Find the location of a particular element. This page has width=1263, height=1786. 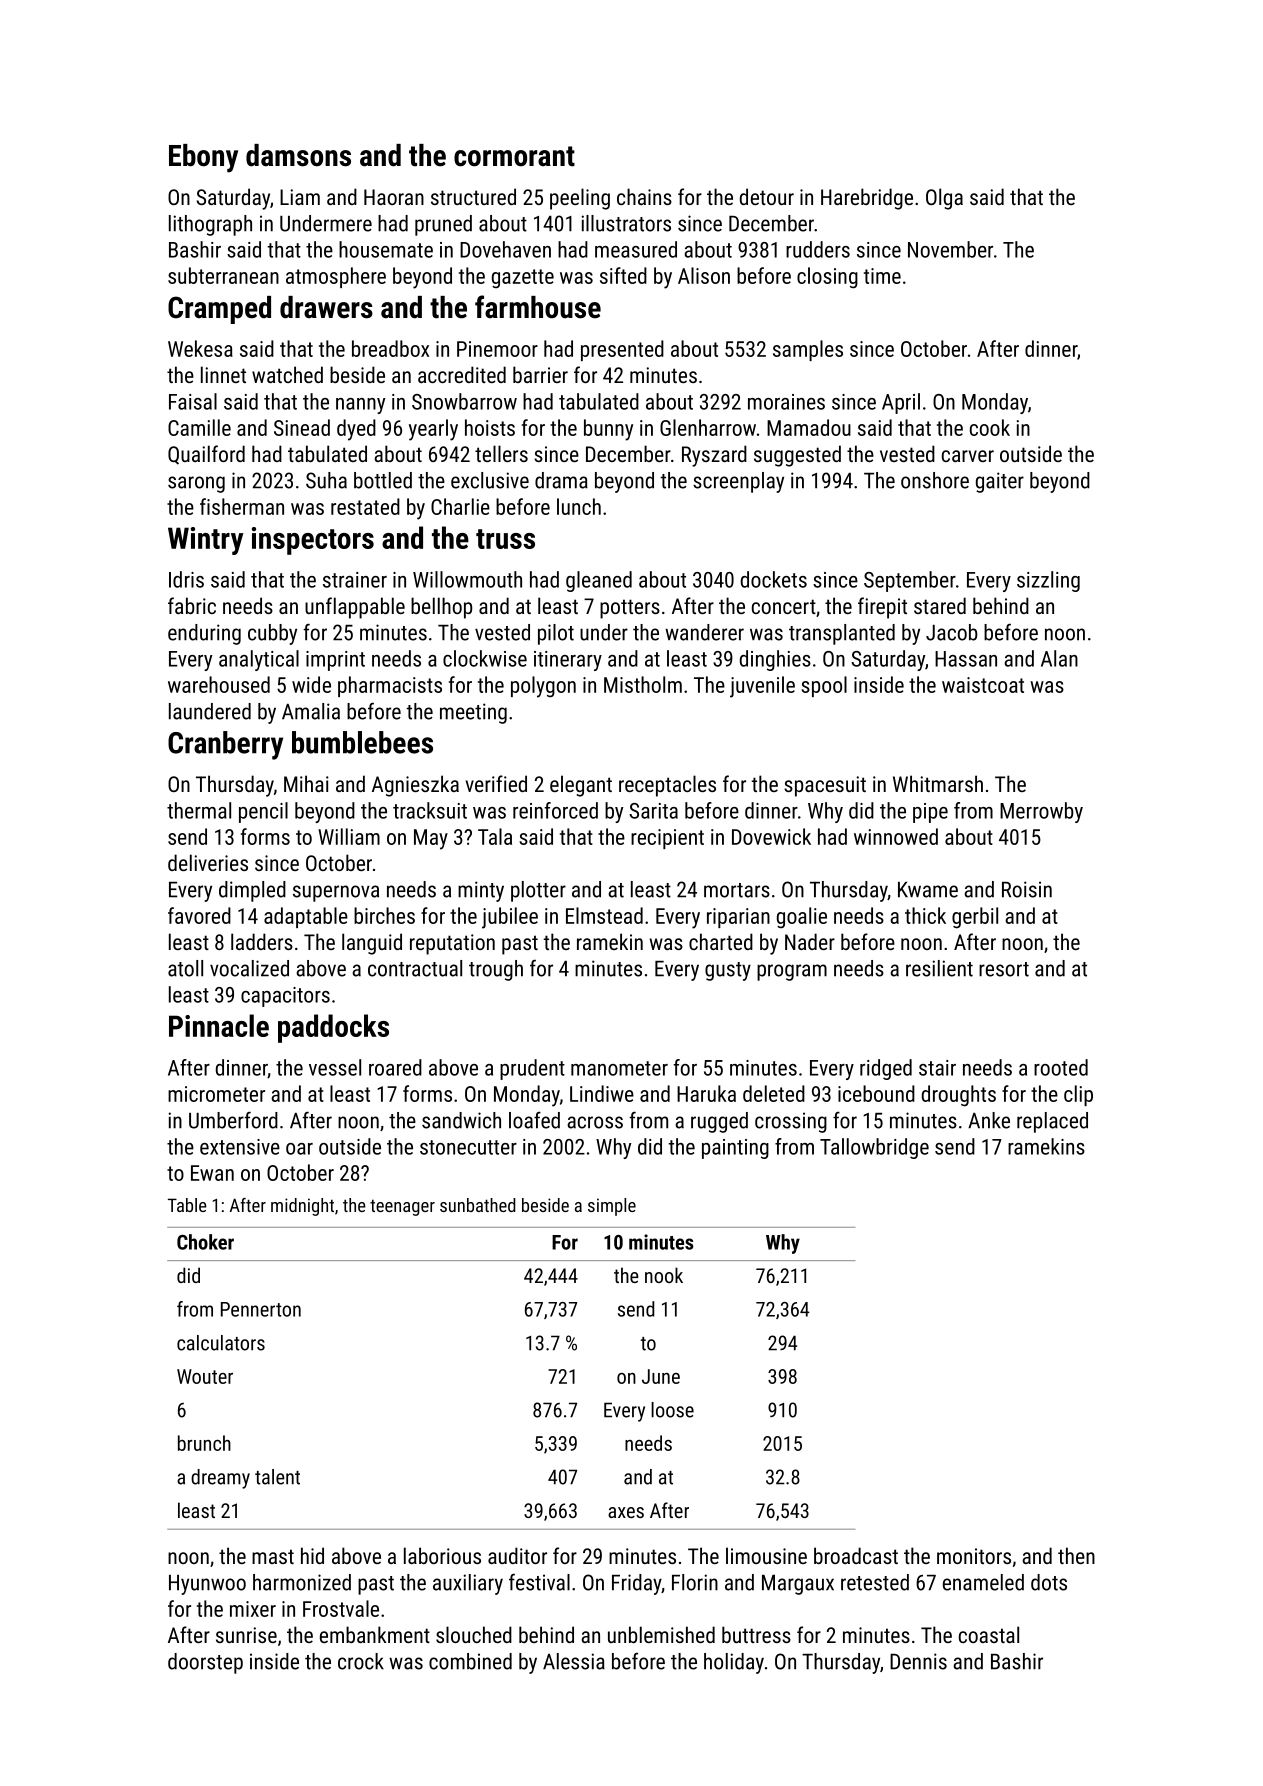

cormorant is located at coordinates (514, 156).
